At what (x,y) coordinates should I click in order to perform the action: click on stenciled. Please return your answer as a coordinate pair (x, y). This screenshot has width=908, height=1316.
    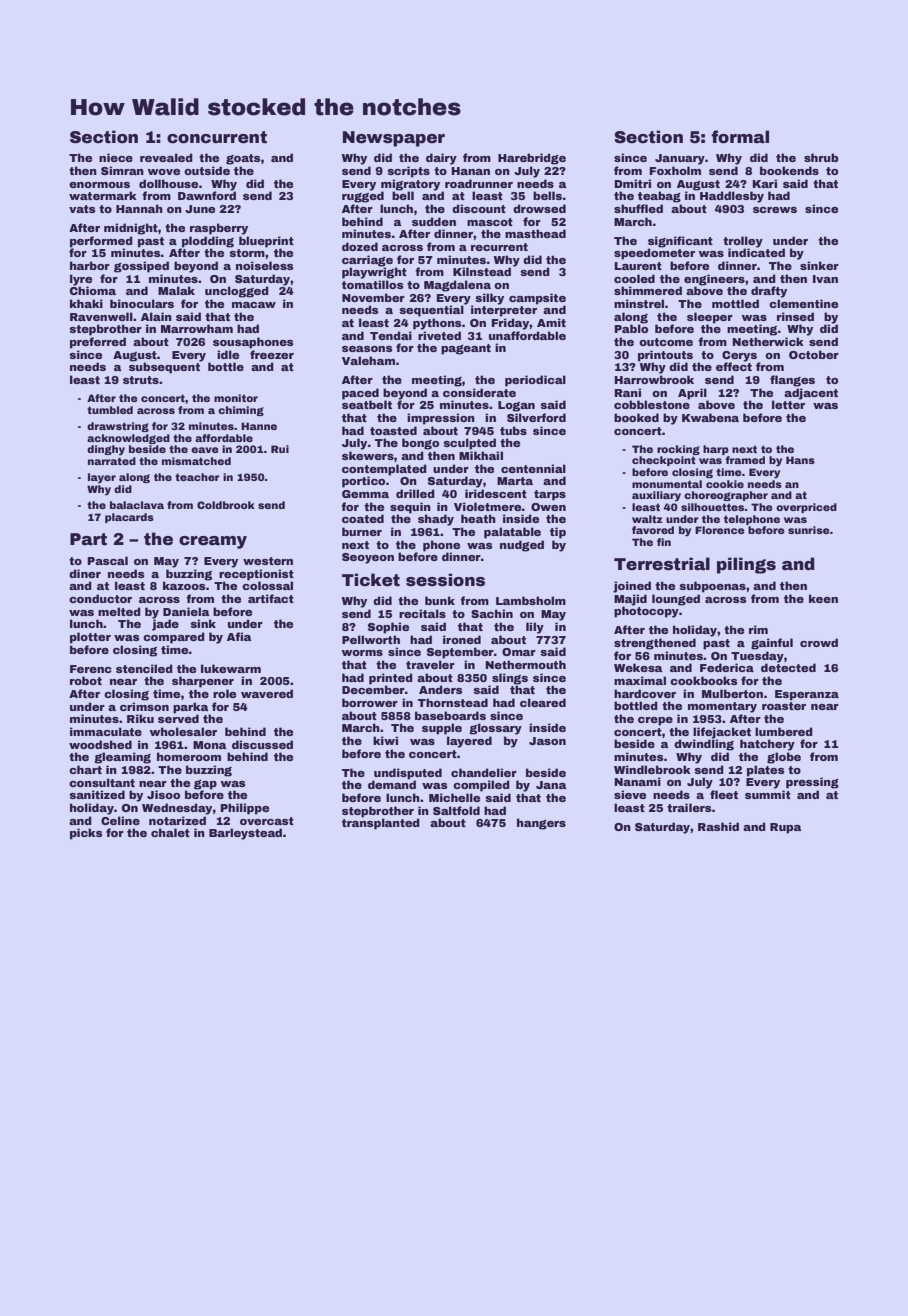
    Looking at the image, I should click on (144, 668).
